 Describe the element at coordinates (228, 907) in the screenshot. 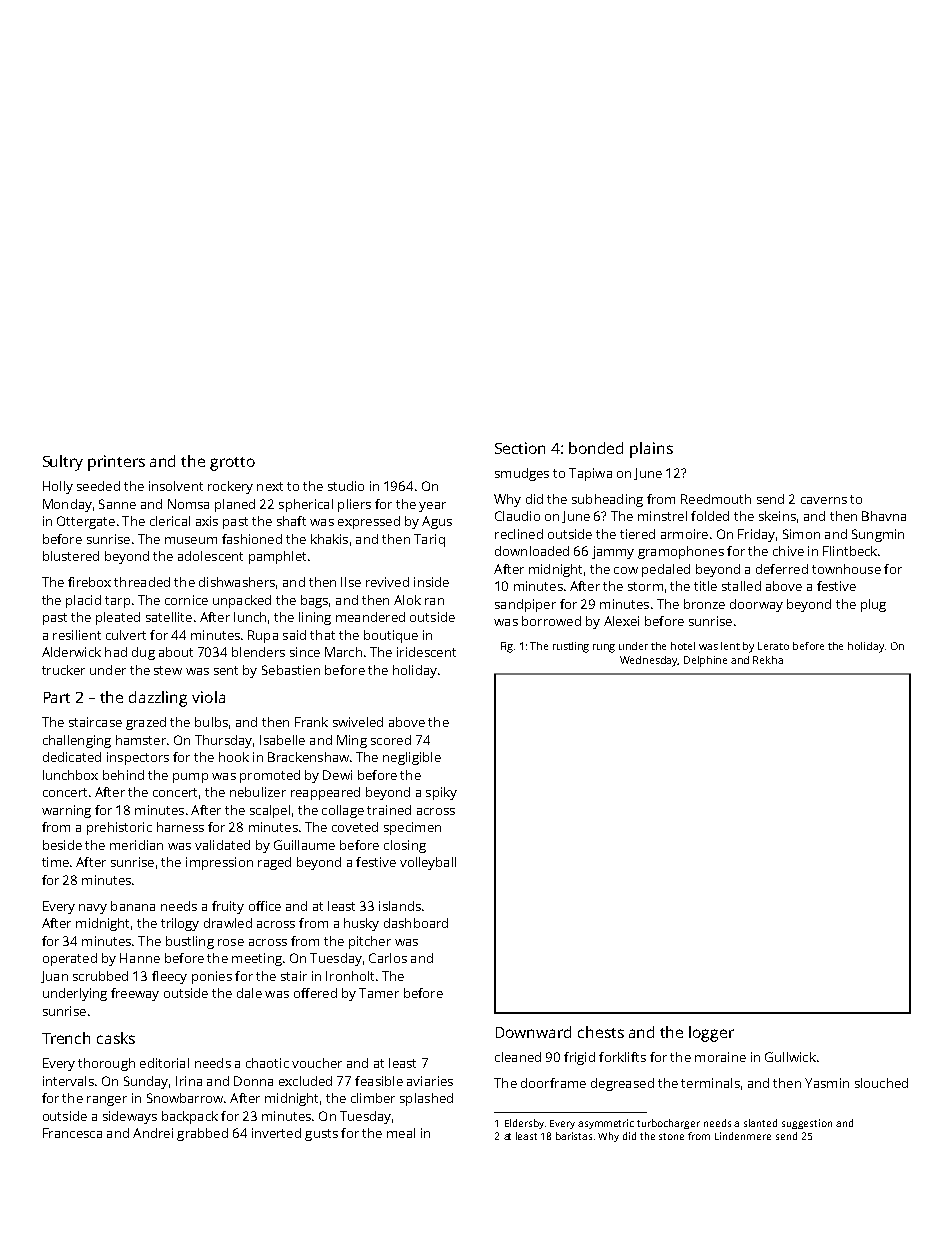

I see `fruity` at that location.
